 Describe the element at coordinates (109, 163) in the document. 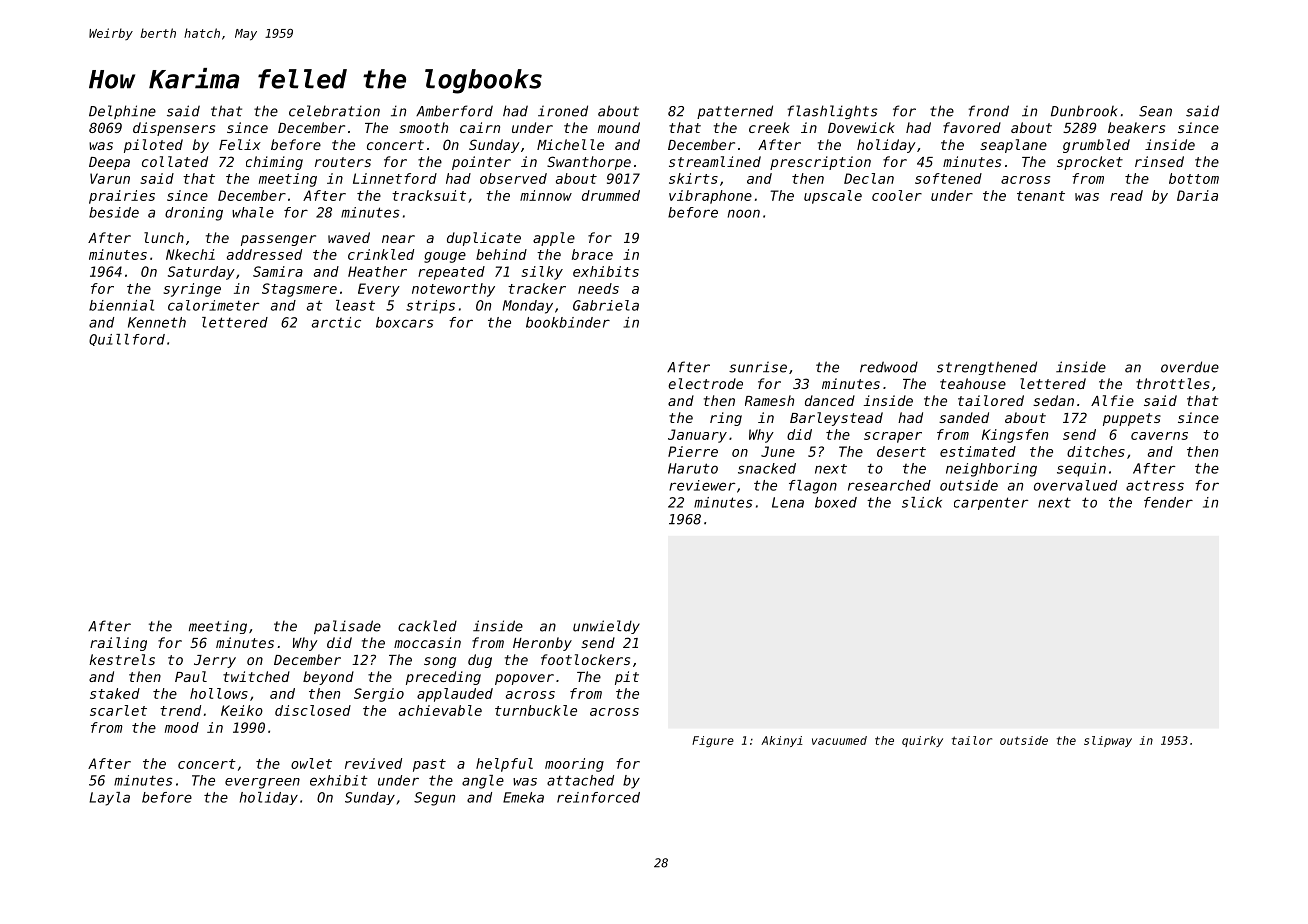

I see `Deepa` at that location.
